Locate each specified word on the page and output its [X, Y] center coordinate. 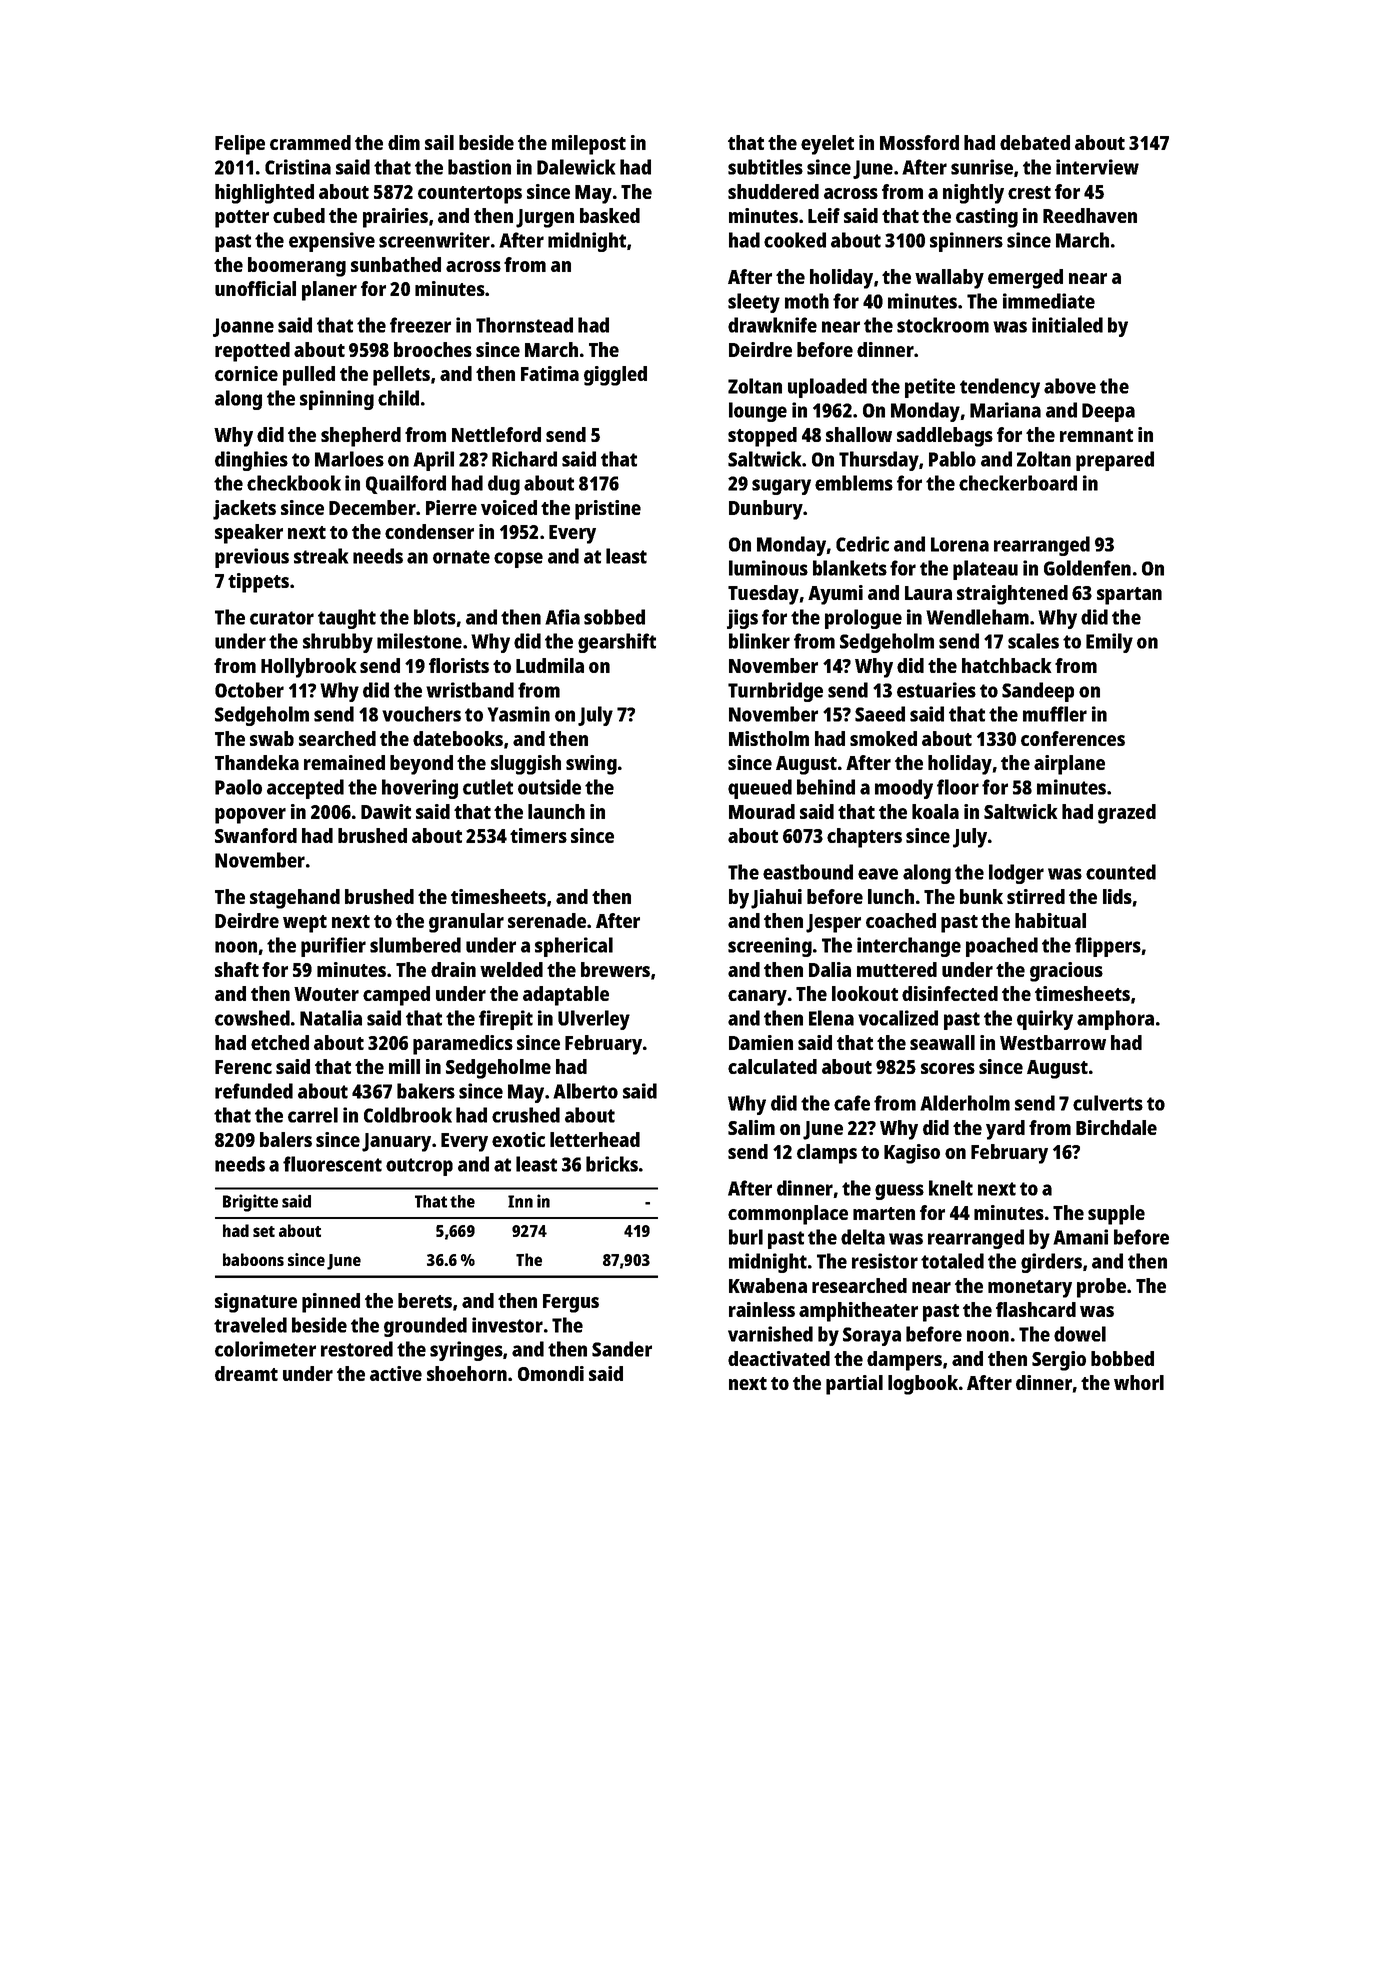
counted [1121, 872]
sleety [754, 303]
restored [357, 1349]
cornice [246, 373]
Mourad [762, 811]
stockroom [943, 325]
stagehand [295, 899]
